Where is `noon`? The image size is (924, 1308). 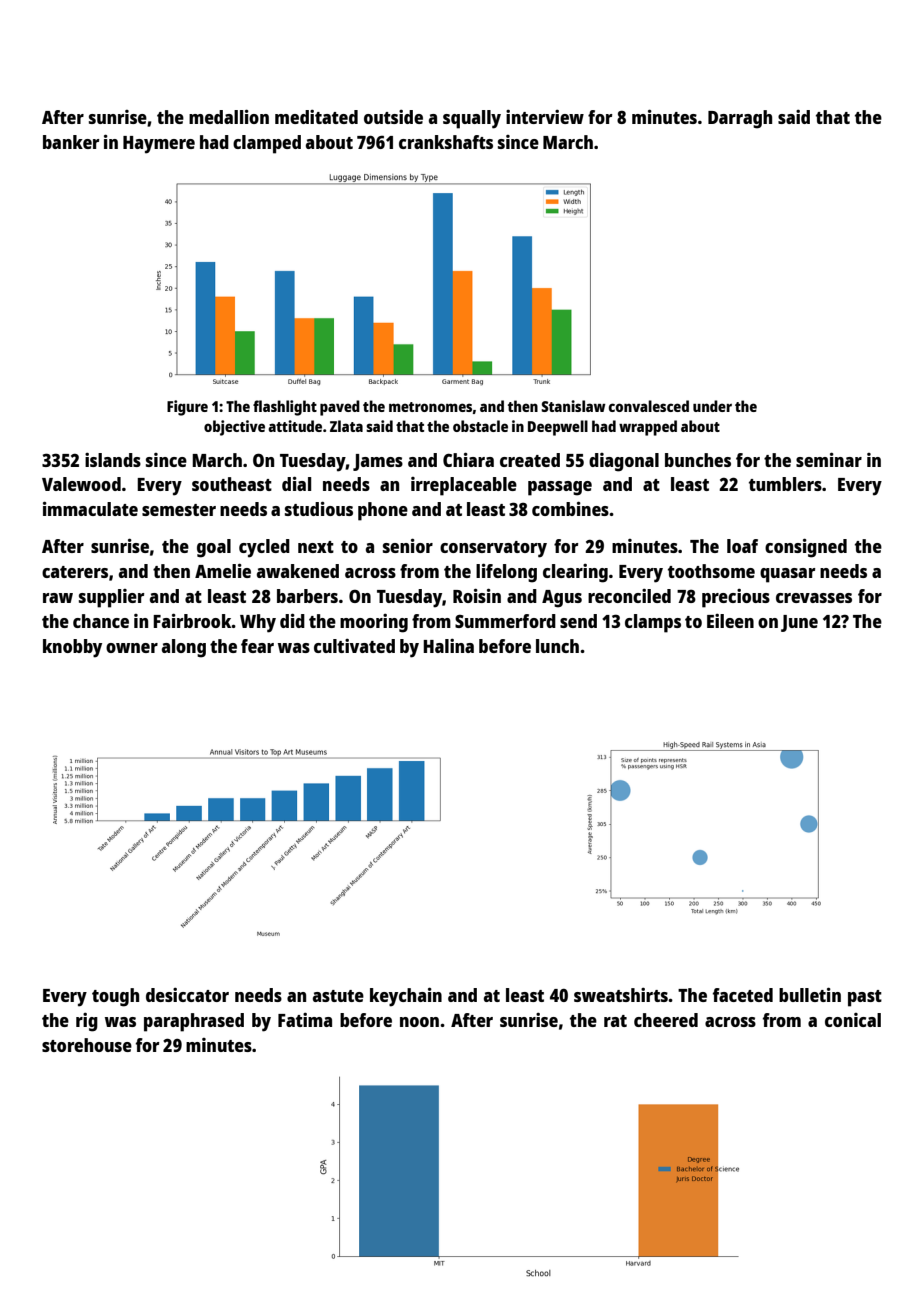 noon is located at coordinates (419, 1022).
